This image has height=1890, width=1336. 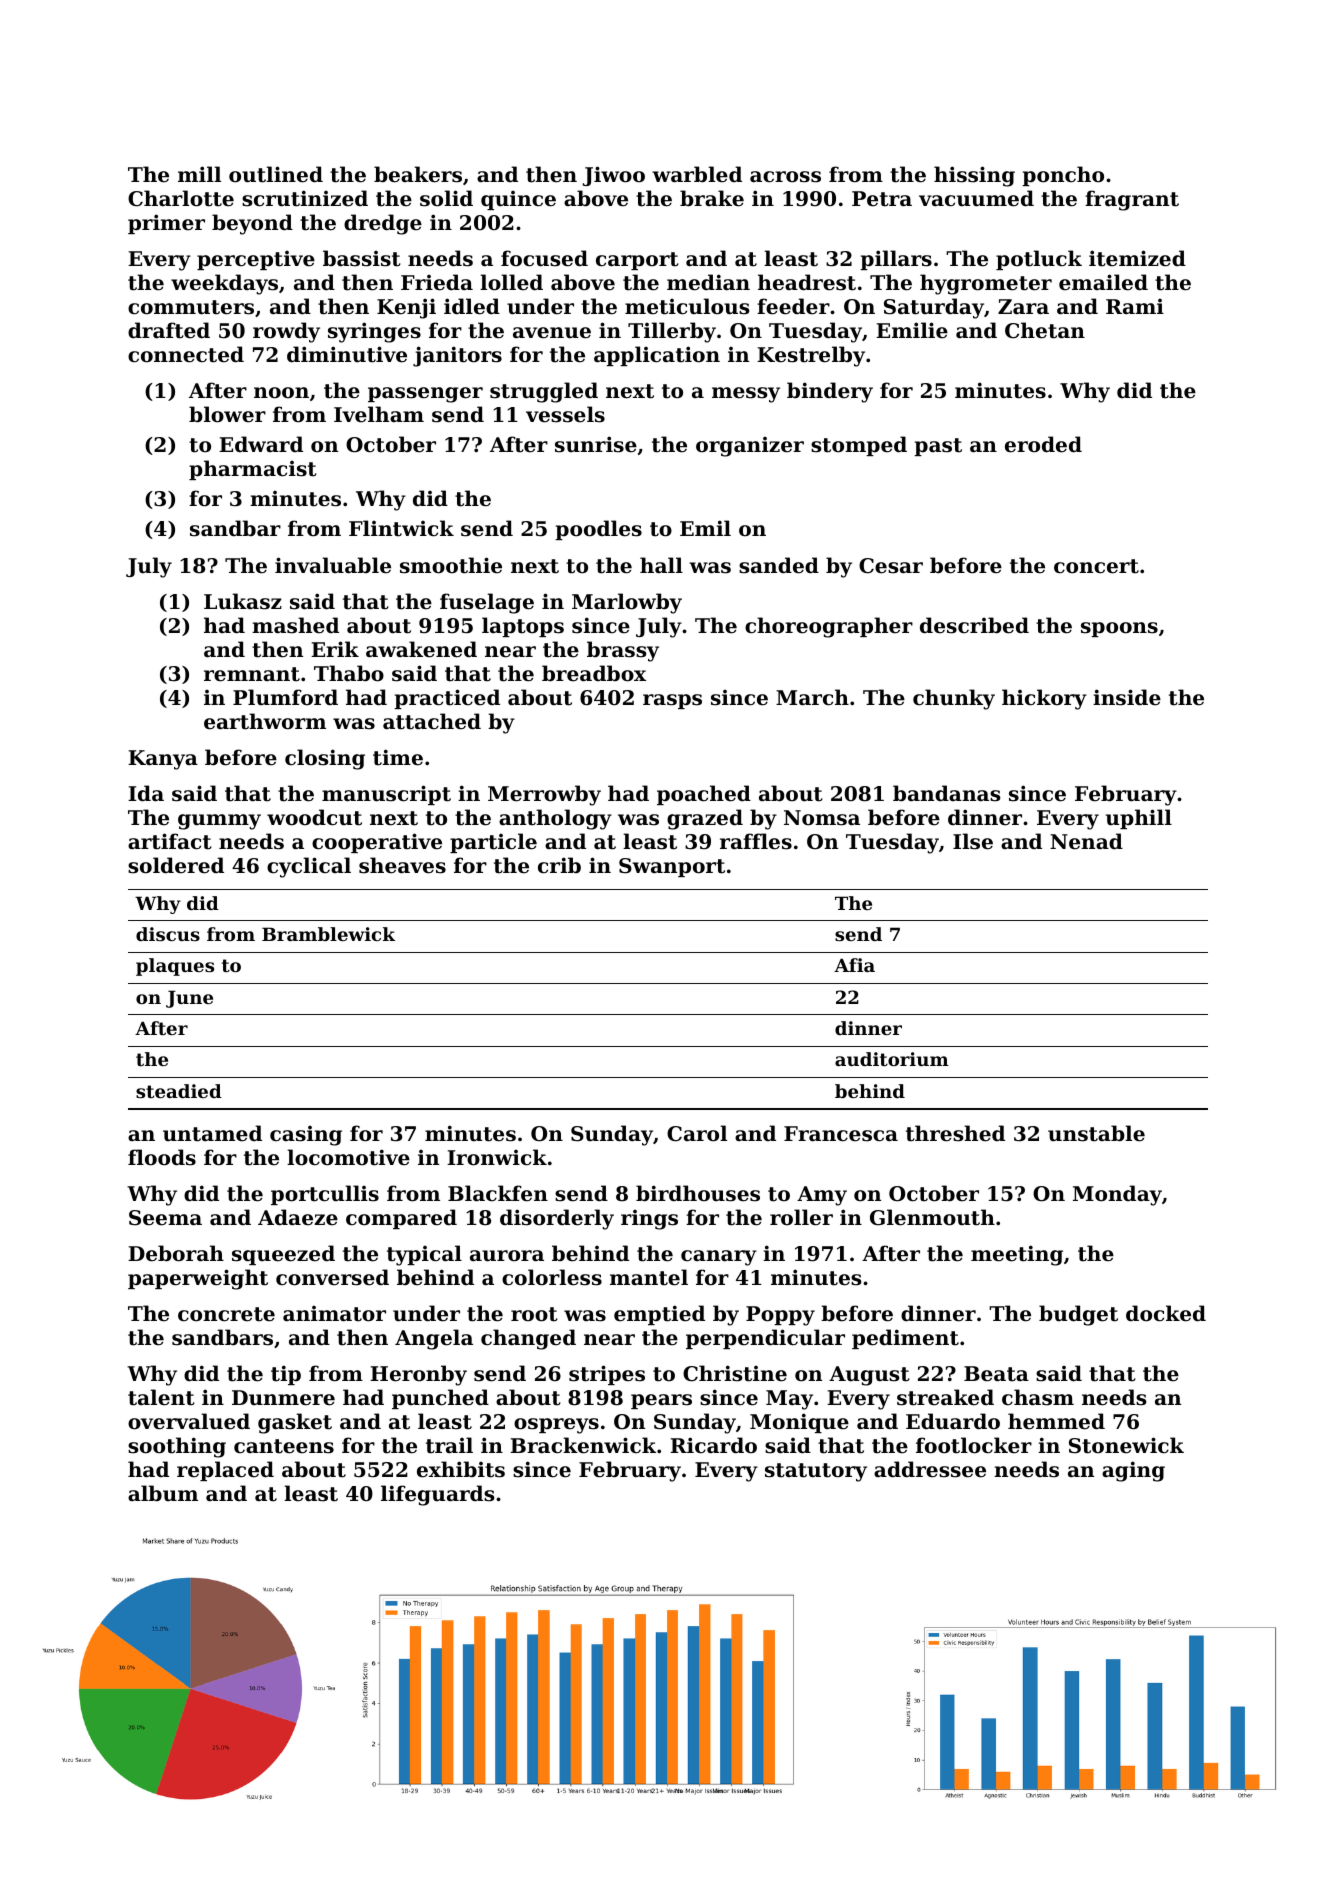 I want to click on steadied, so click(x=179, y=1091).
